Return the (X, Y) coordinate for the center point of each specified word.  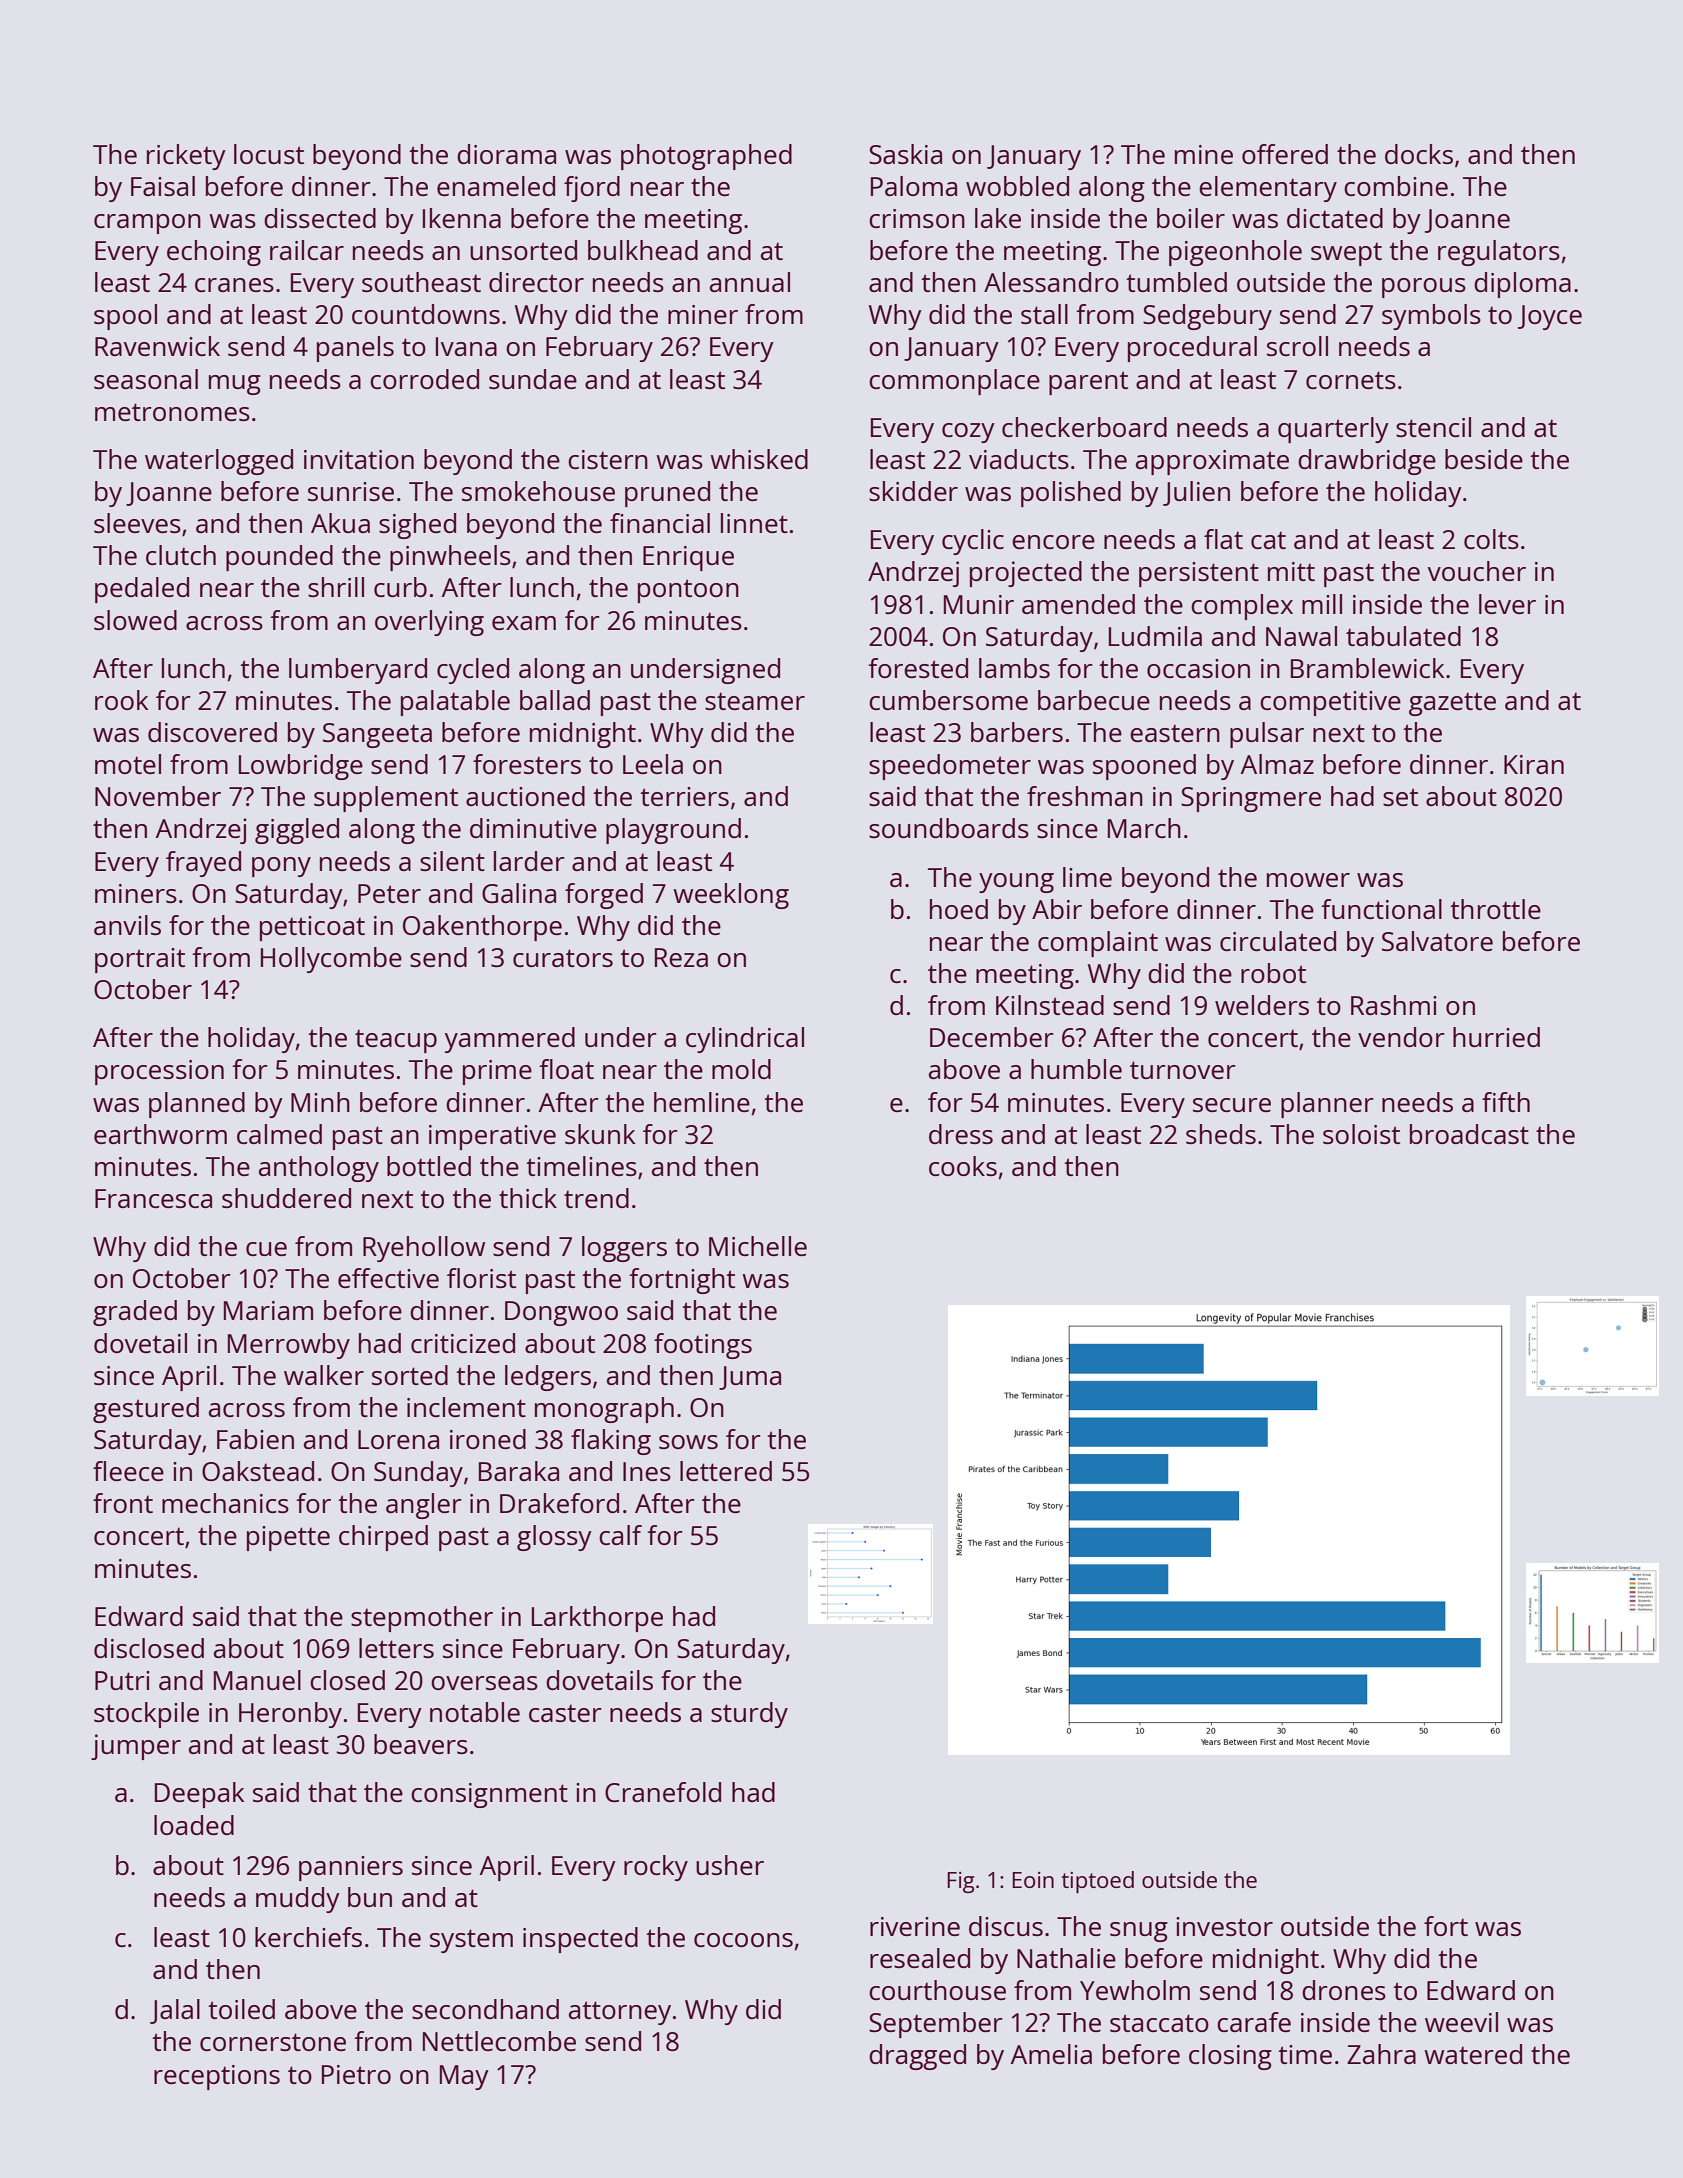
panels (355, 349)
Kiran (1534, 764)
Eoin (1033, 1880)
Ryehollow (424, 1249)
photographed (706, 157)
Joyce (1550, 317)
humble (1076, 1069)
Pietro (356, 2074)
